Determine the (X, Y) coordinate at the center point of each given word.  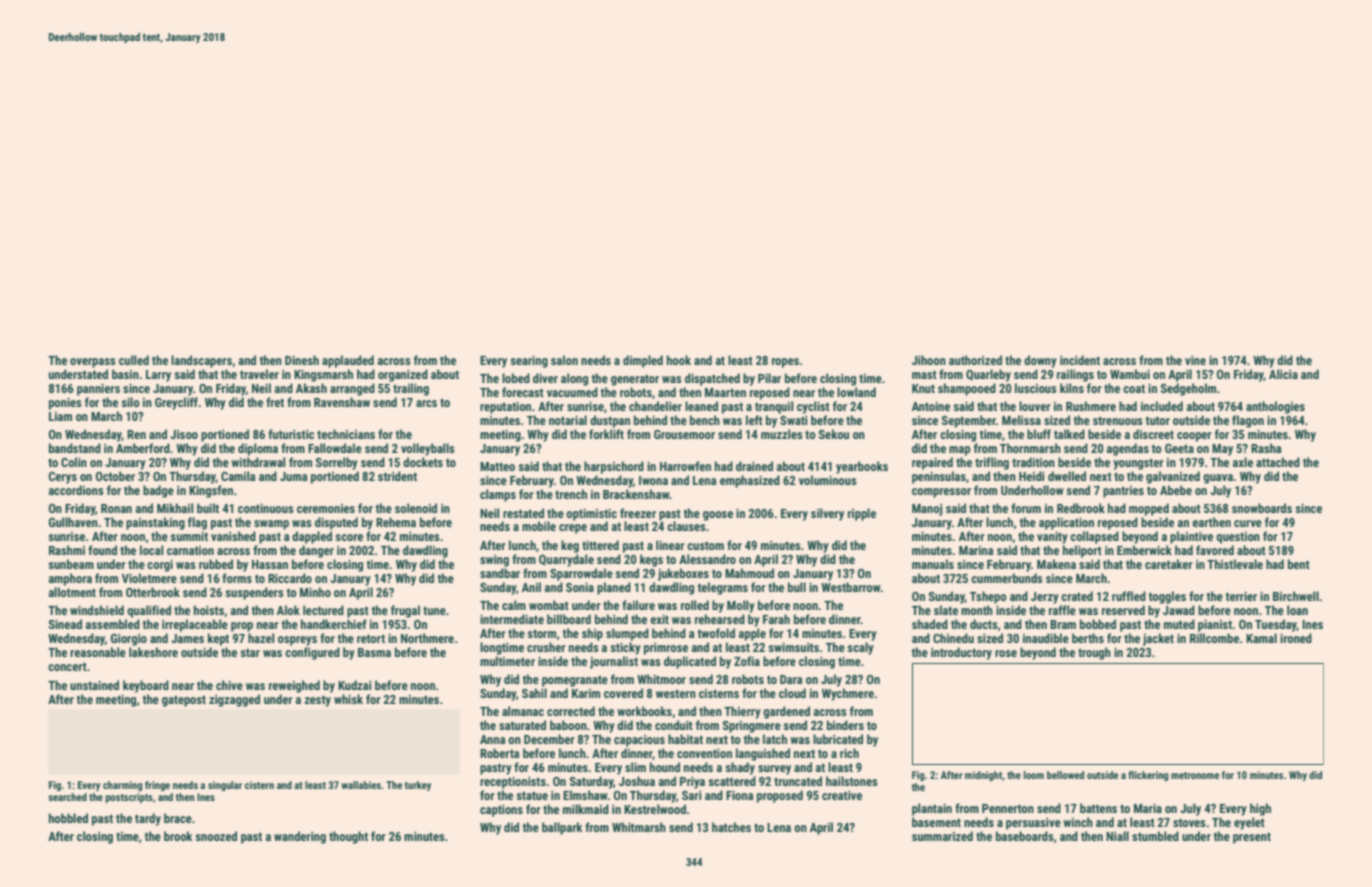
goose (718, 516)
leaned (701, 406)
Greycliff (176, 403)
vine (1195, 360)
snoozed (216, 836)
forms (237, 578)
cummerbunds (1007, 578)
